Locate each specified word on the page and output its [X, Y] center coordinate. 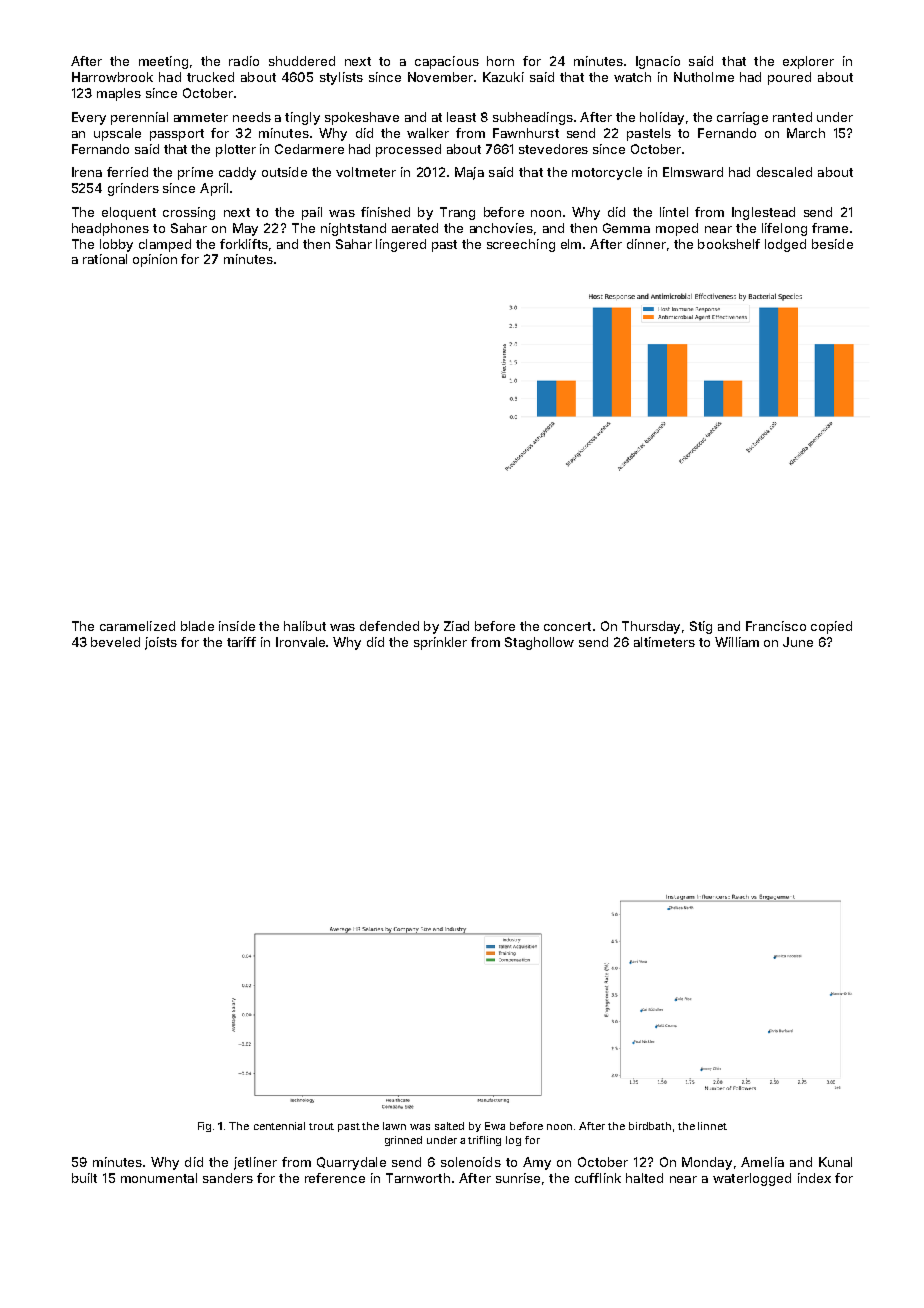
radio [244, 61]
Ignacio [658, 62]
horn [500, 61]
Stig [701, 627]
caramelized [137, 626]
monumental [159, 1178]
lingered [401, 245]
